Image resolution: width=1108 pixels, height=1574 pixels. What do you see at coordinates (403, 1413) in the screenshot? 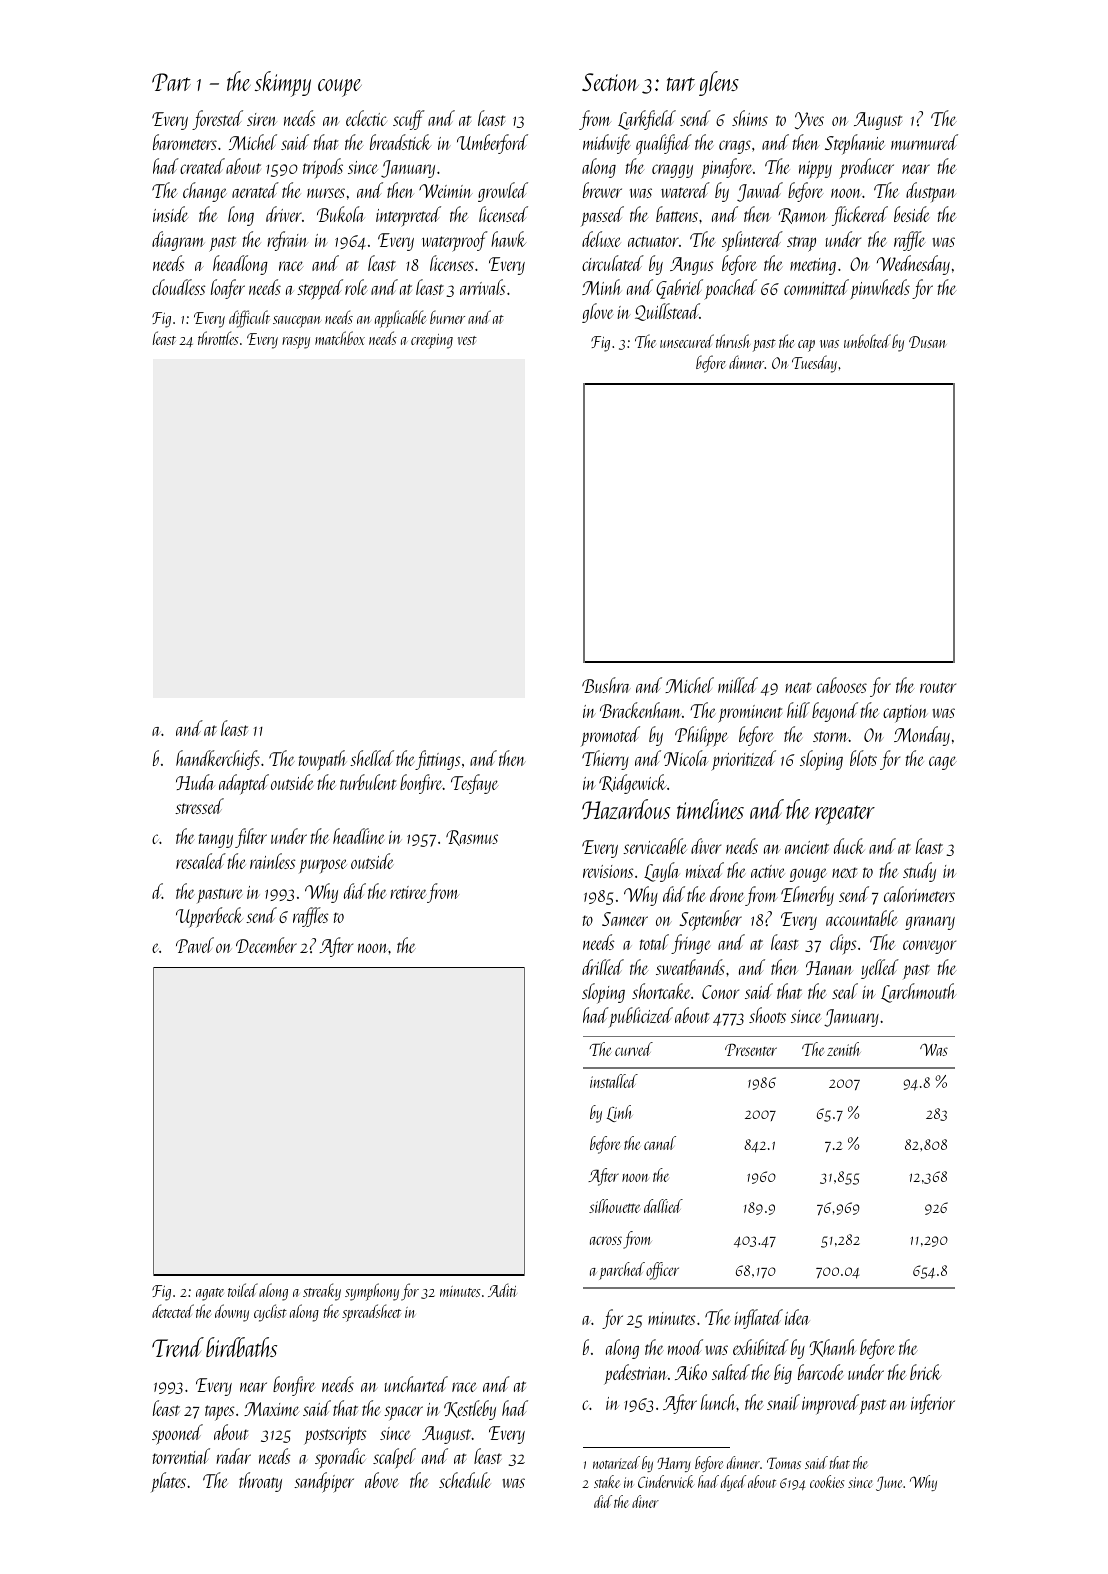
I see `spacer` at bounding box center [403, 1413].
